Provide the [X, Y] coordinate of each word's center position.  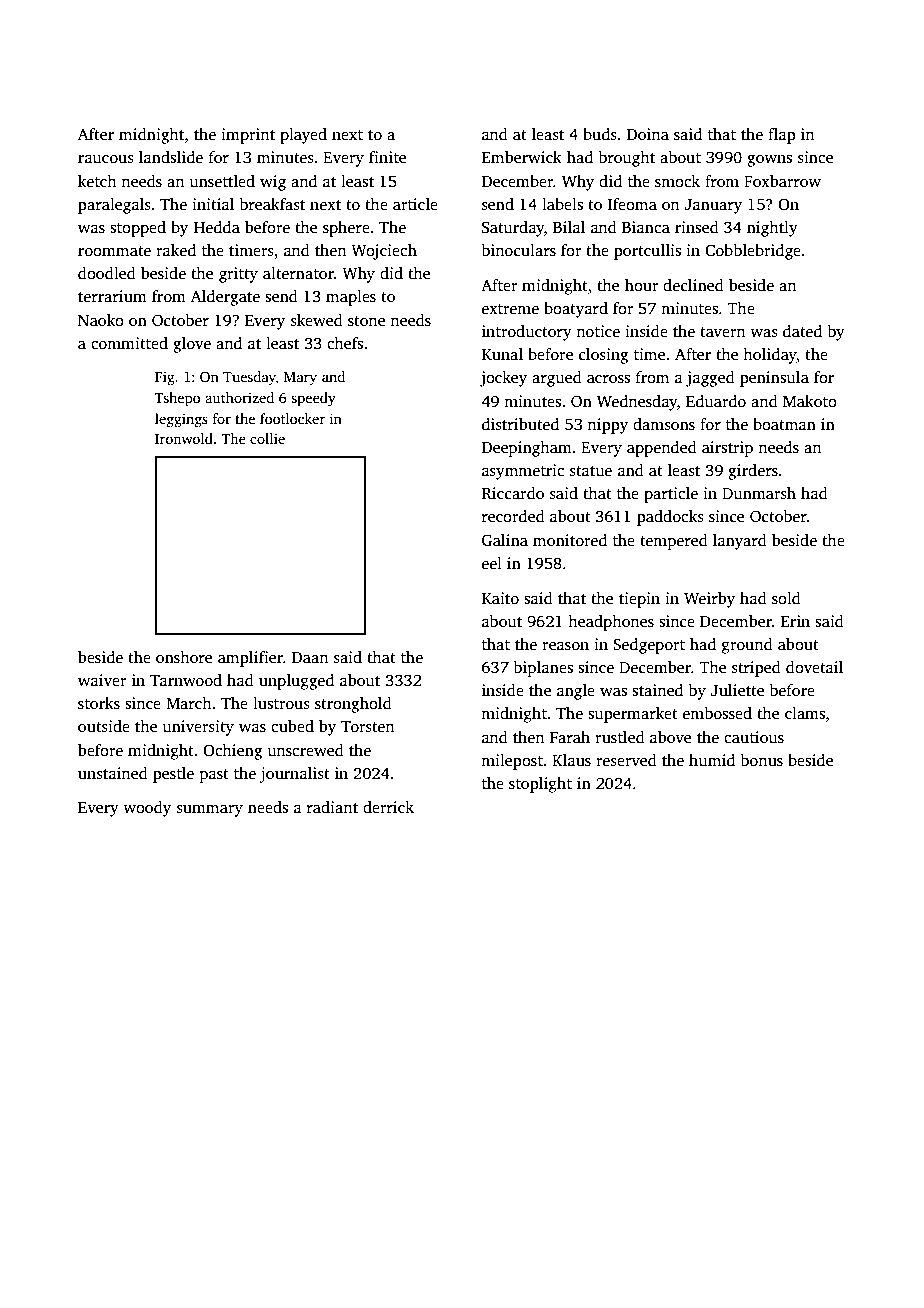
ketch [97, 181]
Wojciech [384, 252]
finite [387, 157]
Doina [648, 134]
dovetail [814, 667]
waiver [102, 680]
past [214, 776]
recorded [513, 516]
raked [176, 250]
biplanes [543, 669]
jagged [710, 379]
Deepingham [527, 449]
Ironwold [184, 438]
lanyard [740, 542]
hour [642, 285]
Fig [165, 378]
